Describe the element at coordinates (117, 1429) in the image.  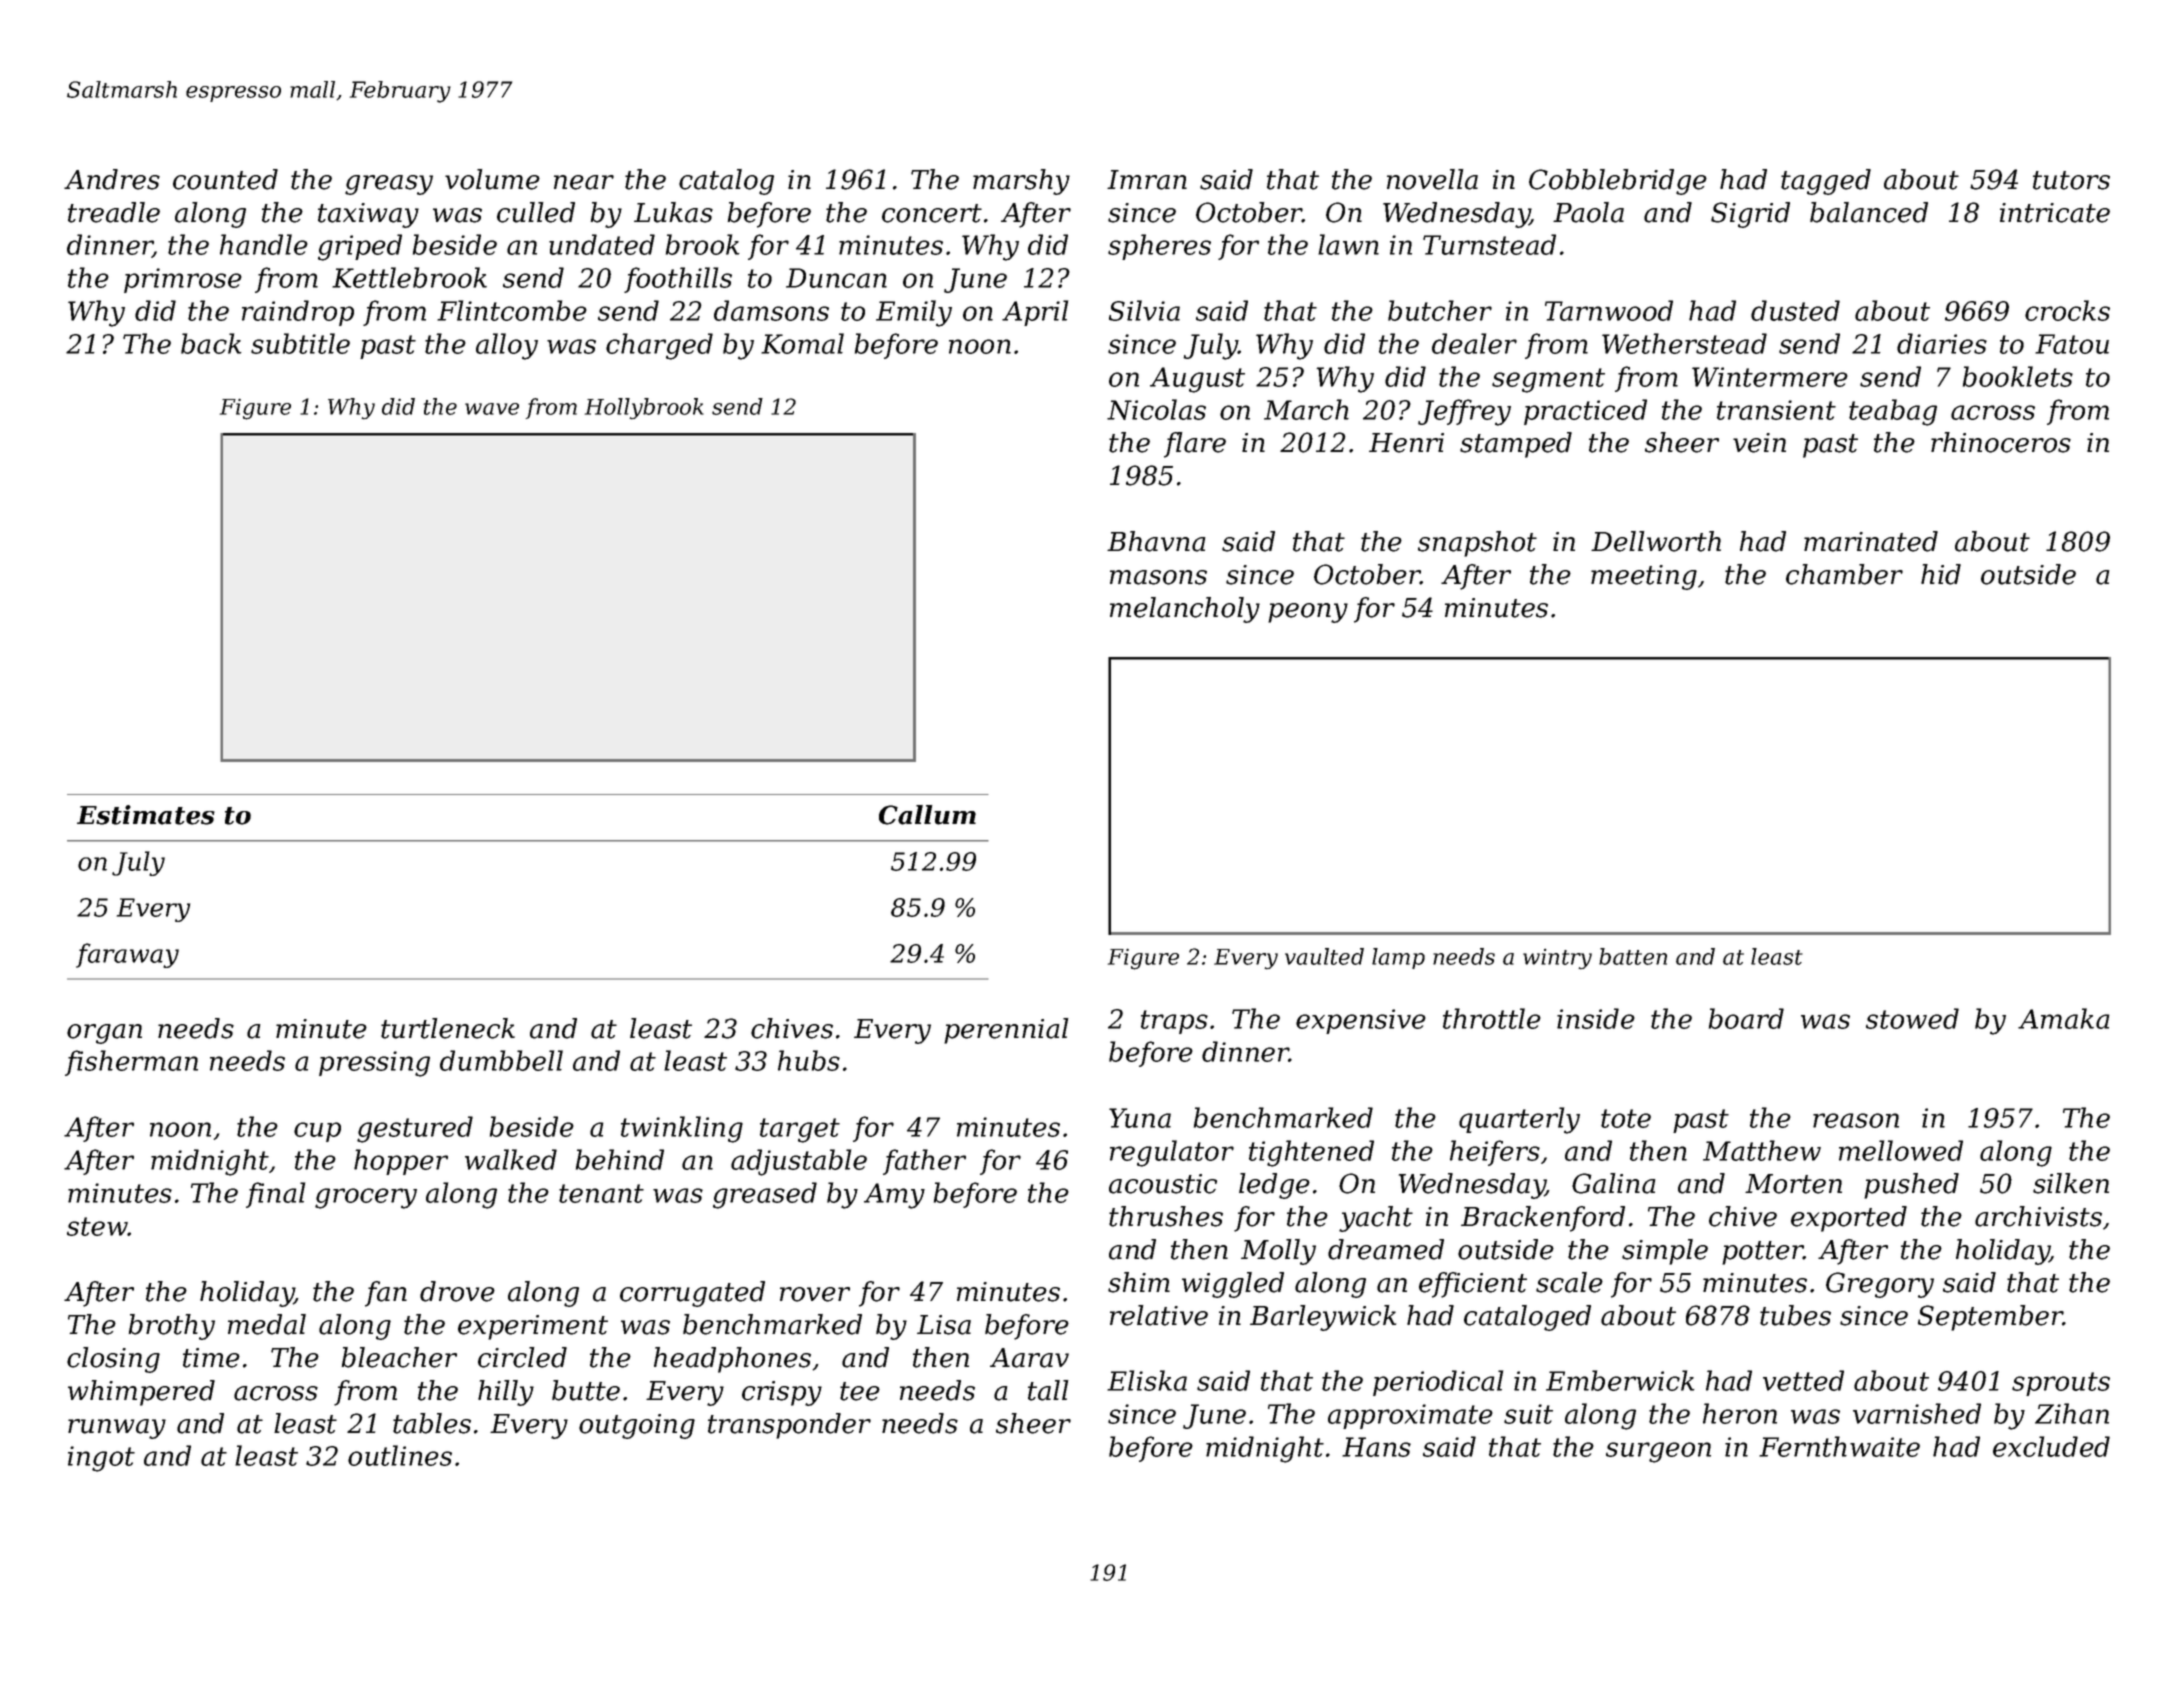
I see `runway` at that location.
